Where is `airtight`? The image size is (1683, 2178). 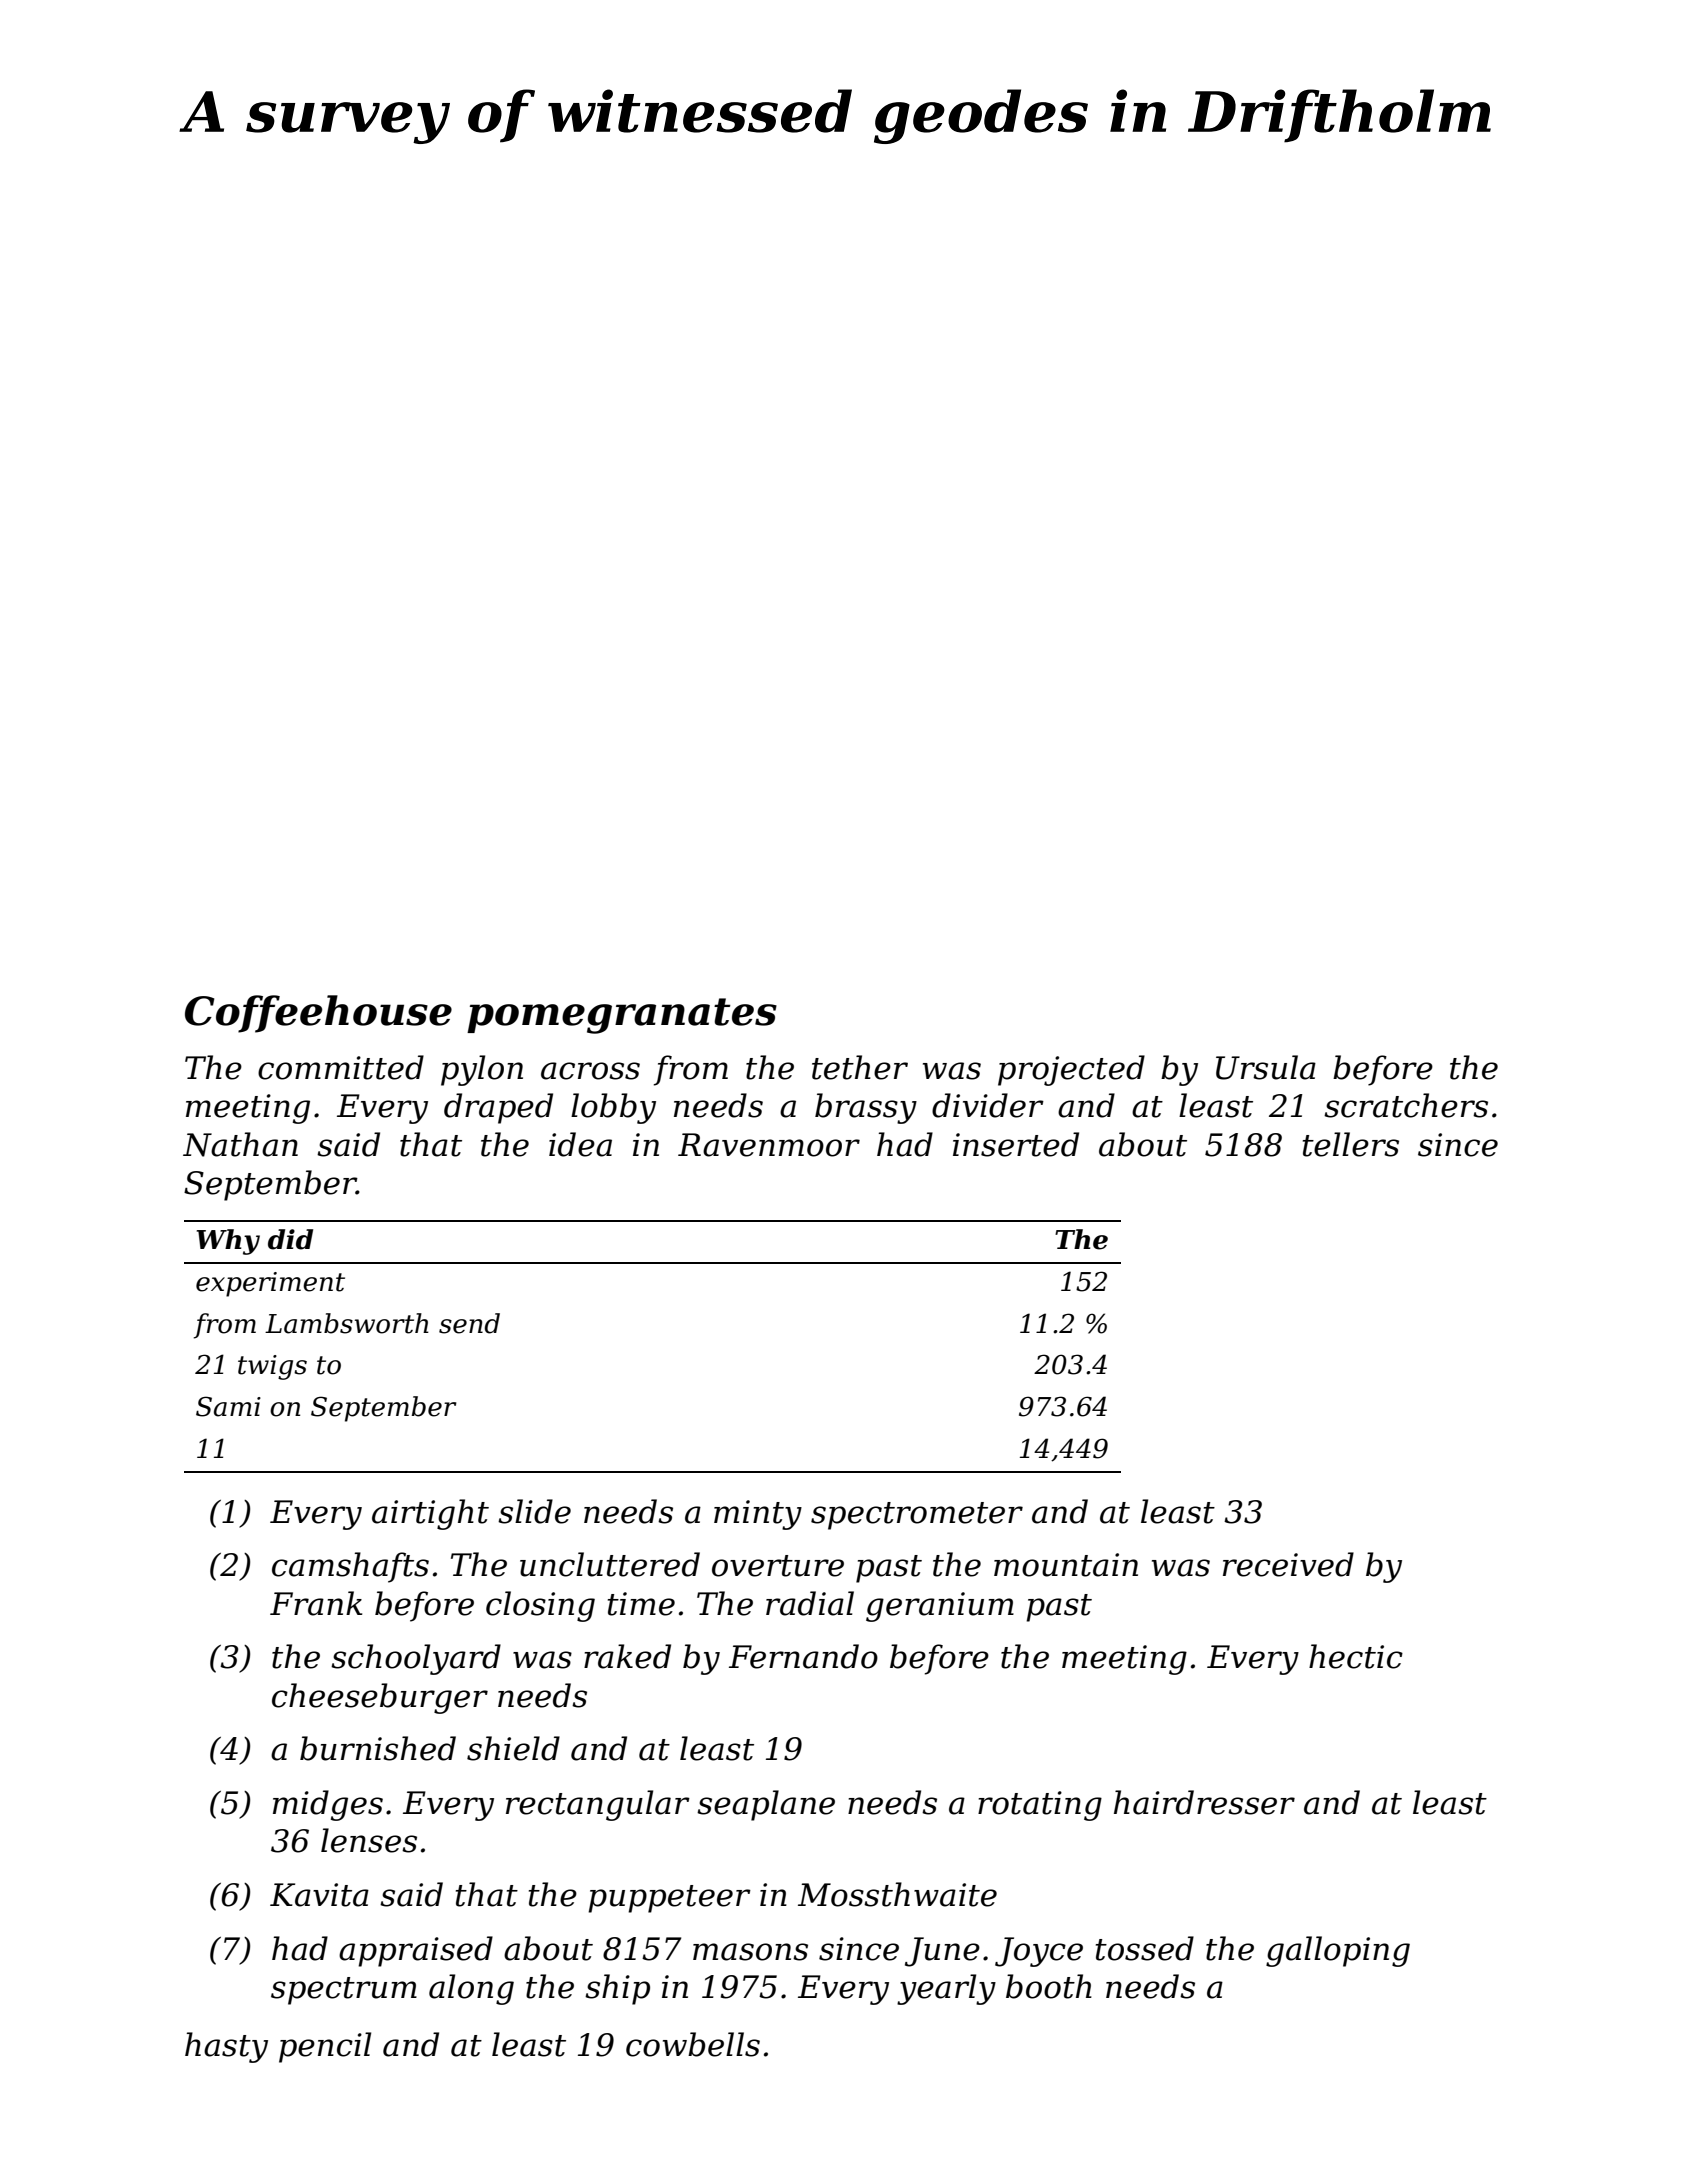 airtight is located at coordinates (430, 1514).
